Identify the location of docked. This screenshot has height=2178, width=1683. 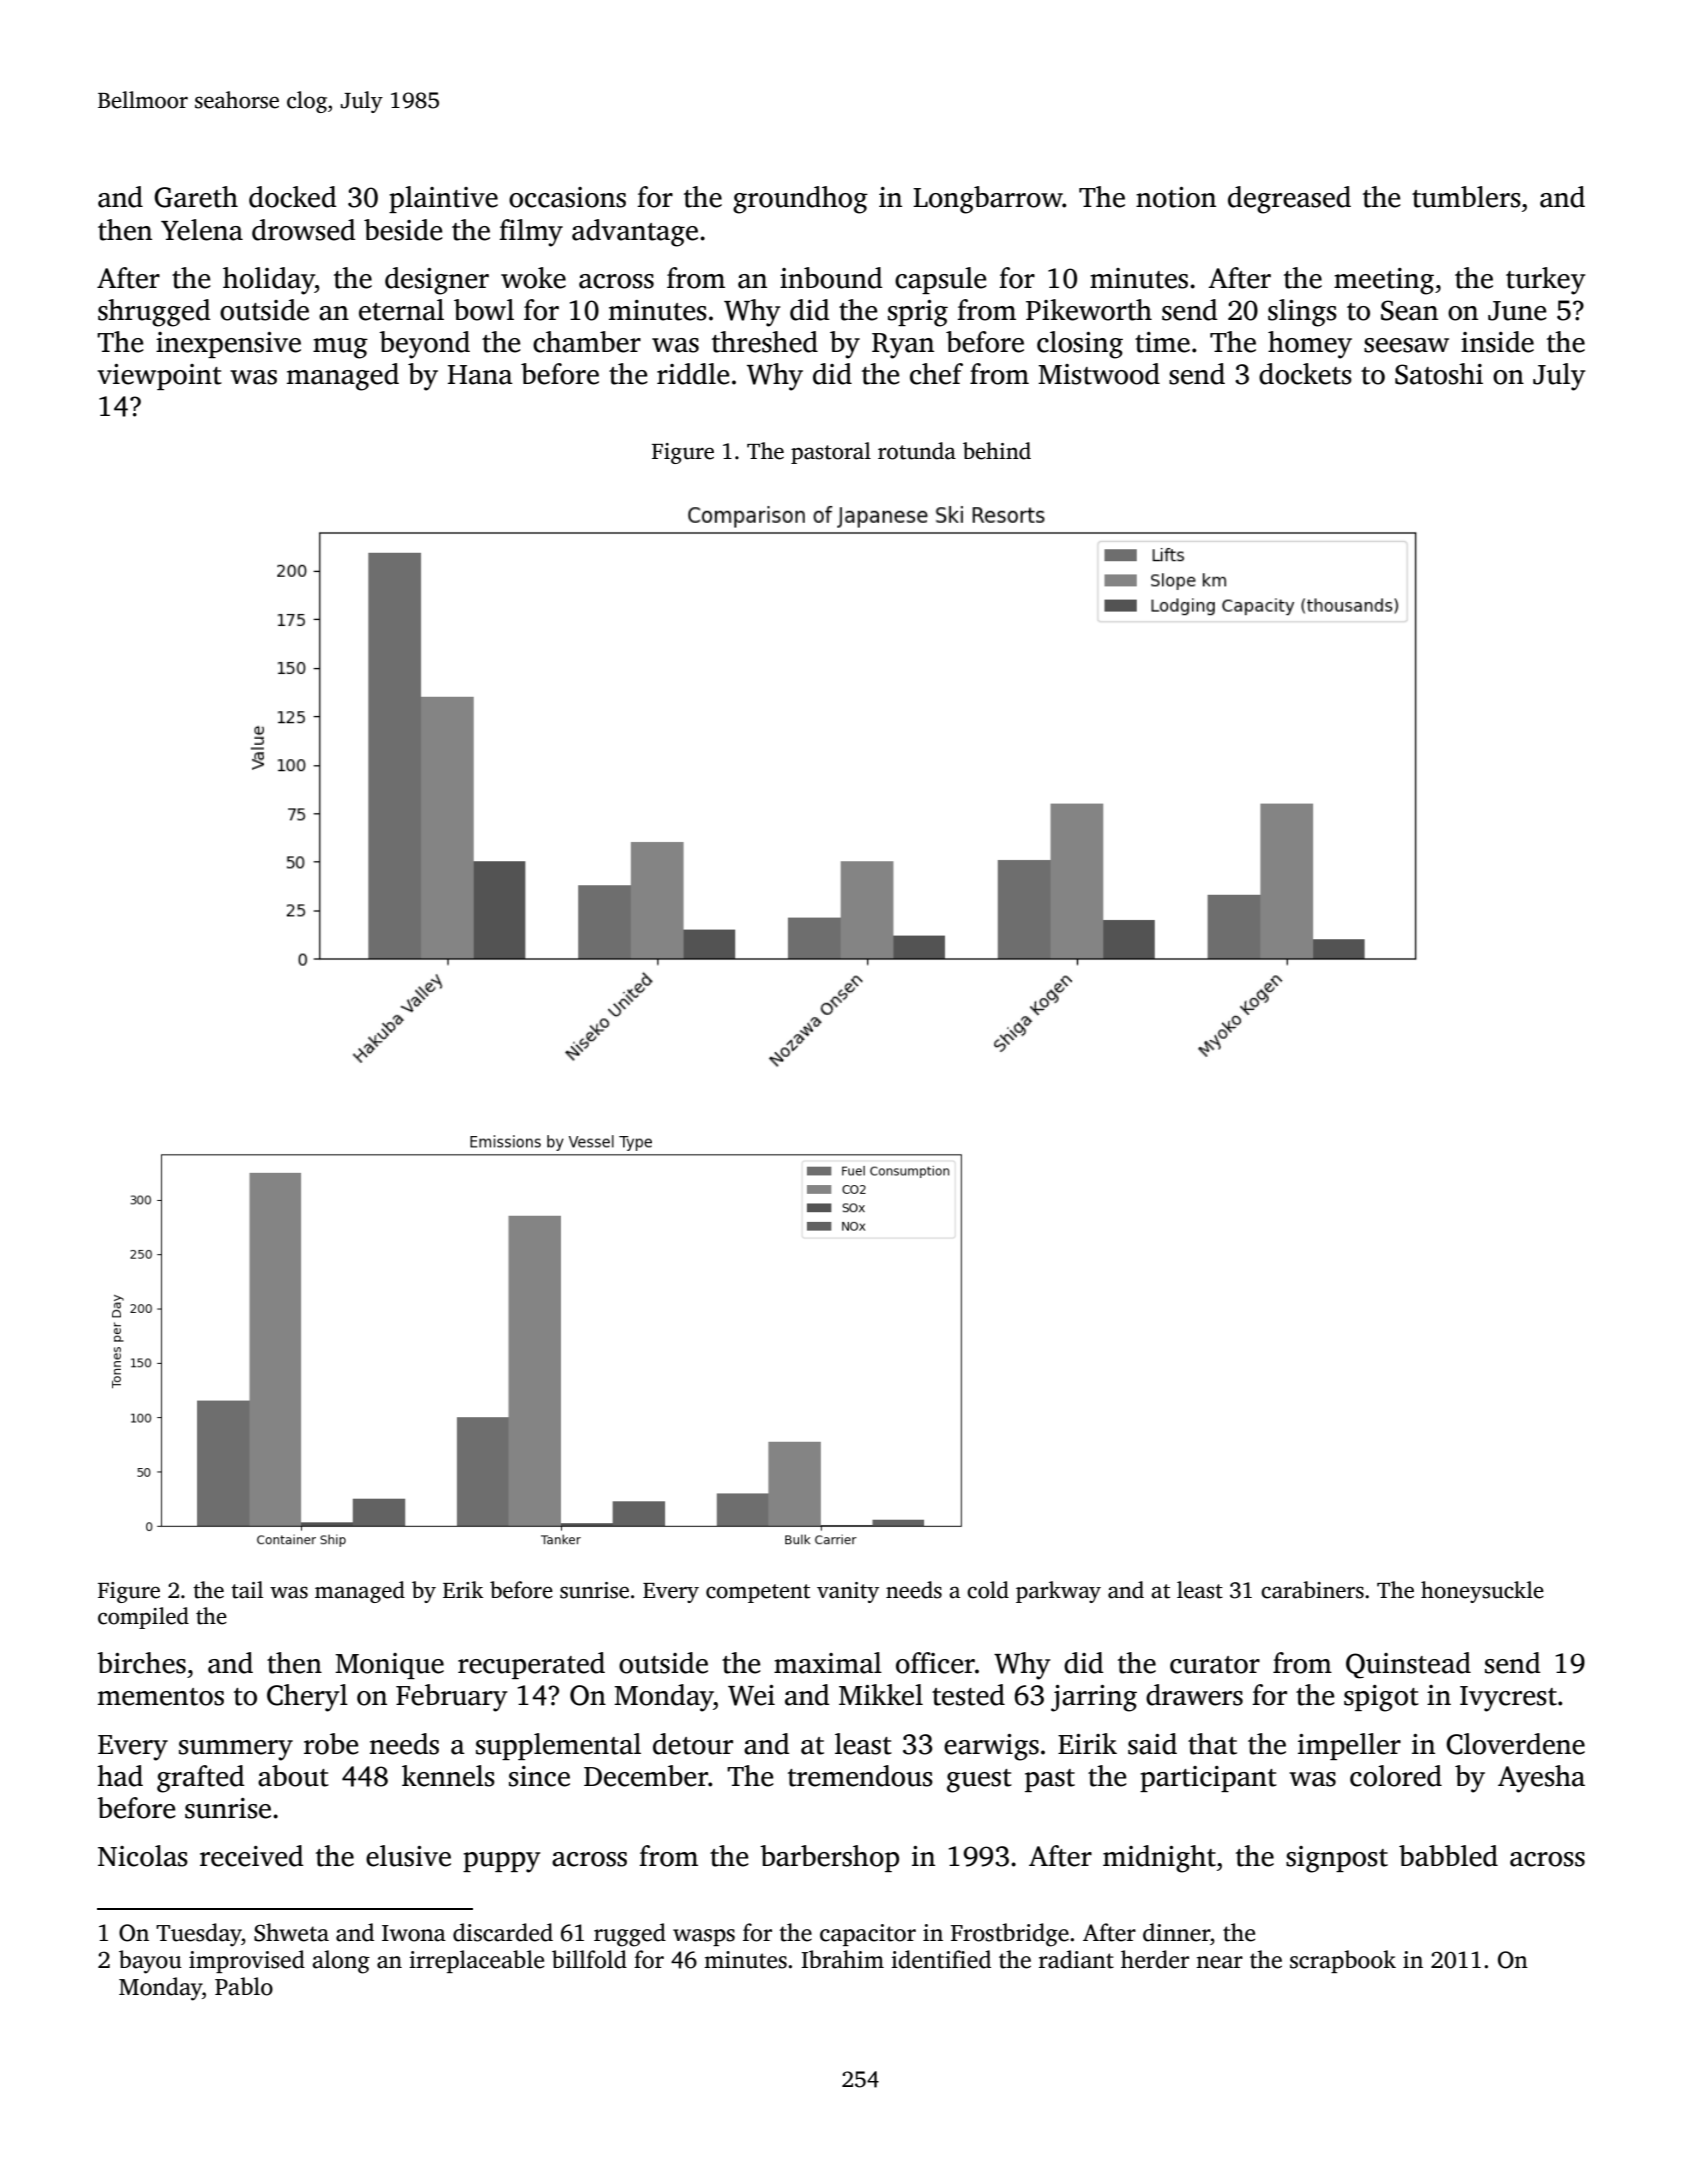
(293, 197).
